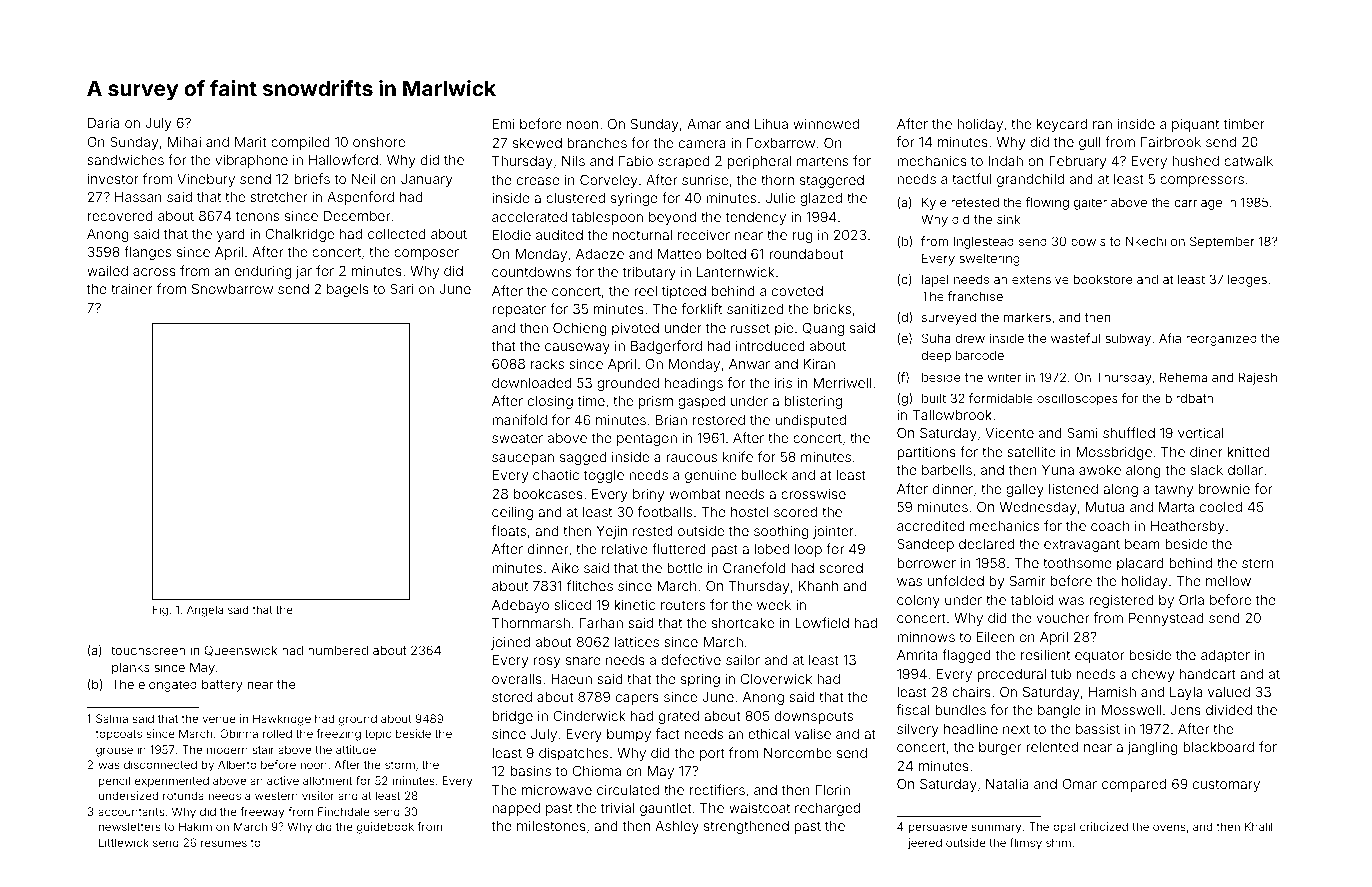 This page has height=887, width=1372. Describe the element at coordinates (1006, 161) in the page. I see `Indah` at that location.
